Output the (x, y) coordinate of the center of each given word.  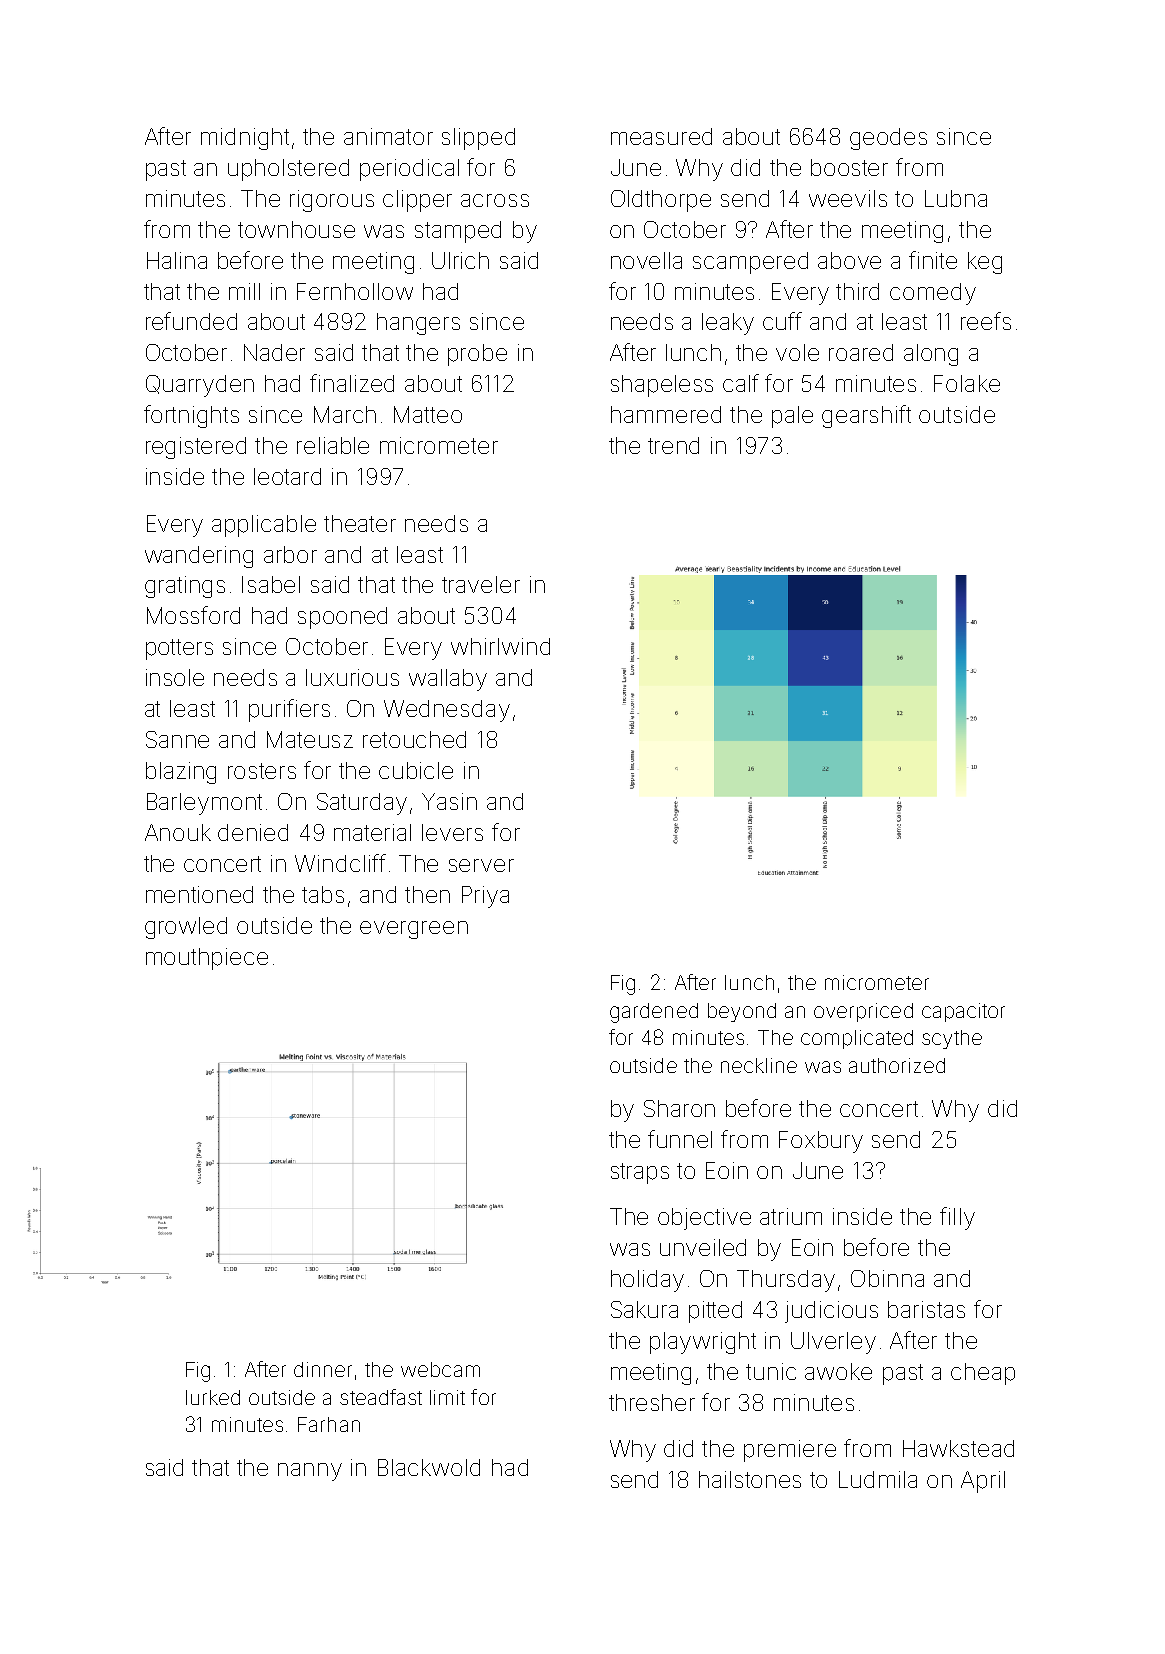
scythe (952, 1039)
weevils (848, 198)
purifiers (289, 710)
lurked (213, 1397)
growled (186, 928)
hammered (666, 414)
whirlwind (500, 646)
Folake (967, 383)
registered (196, 448)
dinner (323, 1369)
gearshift (866, 416)
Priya (485, 897)
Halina (177, 260)
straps (640, 1173)
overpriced (863, 1012)
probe (477, 355)
